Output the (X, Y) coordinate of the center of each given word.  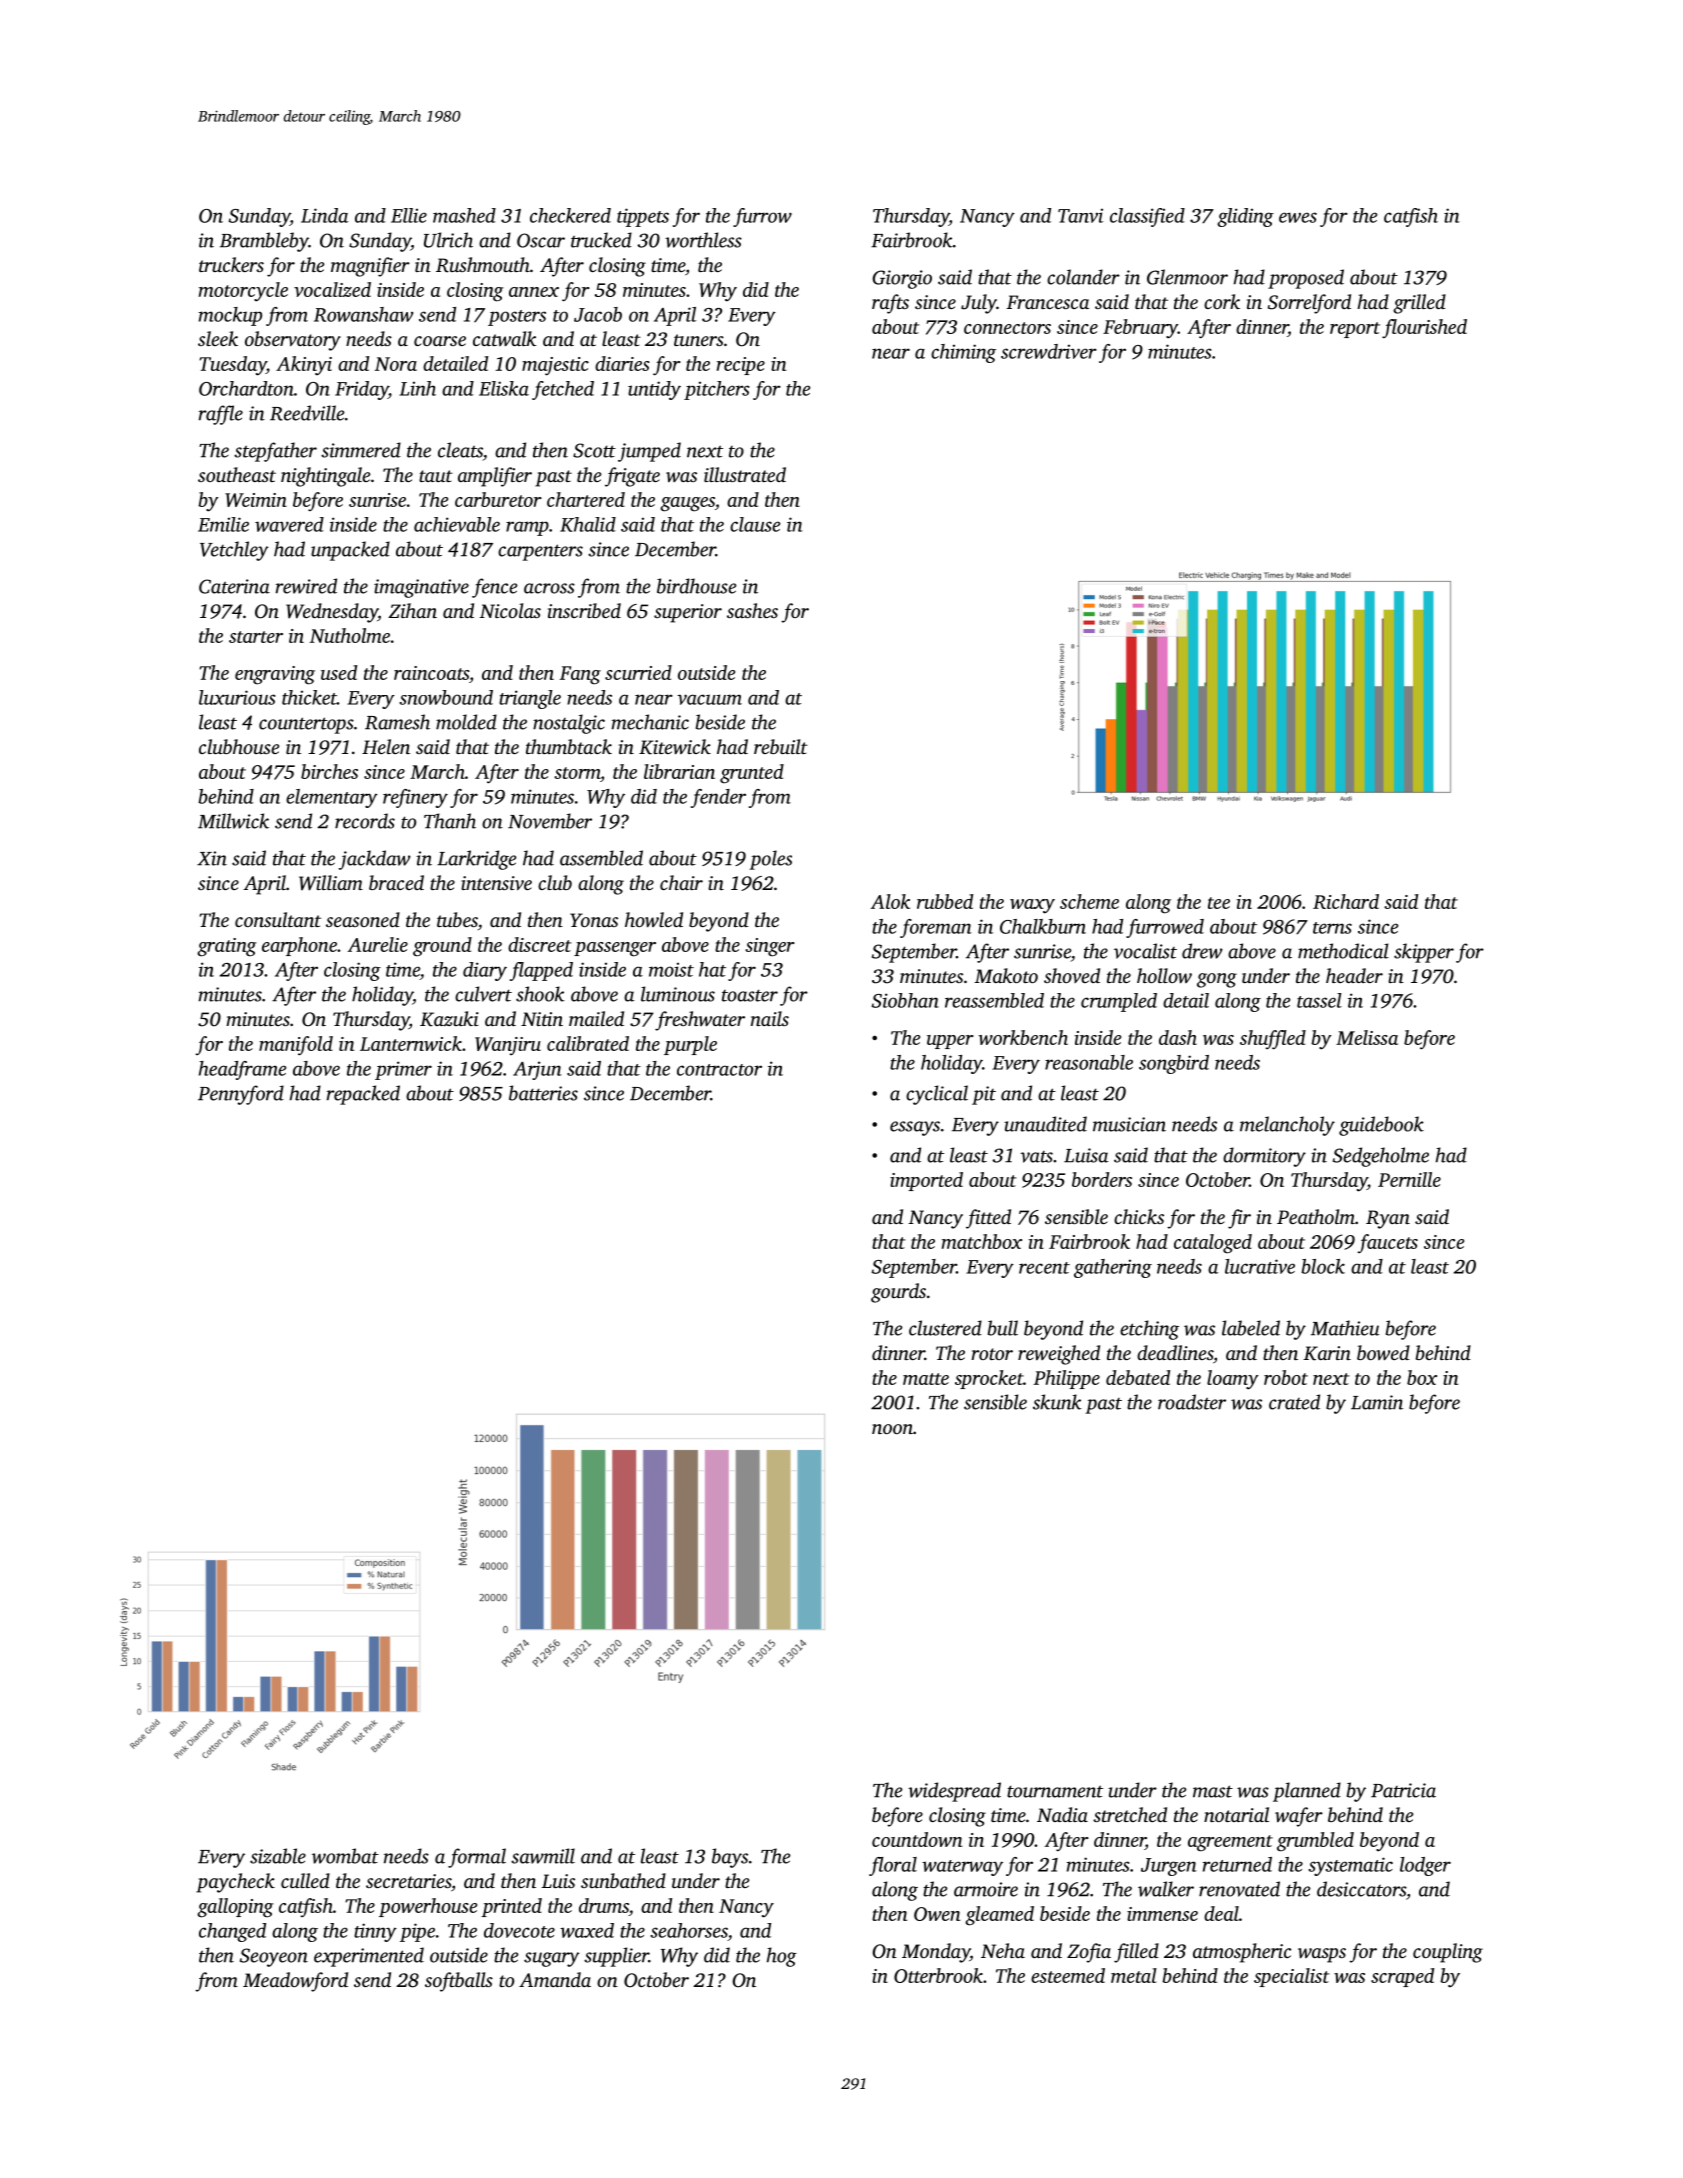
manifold (296, 1046)
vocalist (1145, 951)
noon (892, 1429)
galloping (235, 1908)
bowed (1383, 1352)
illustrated (745, 474)
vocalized (332, 289)
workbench (1023, 1037)
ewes (1298, 217)
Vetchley (234, 551)
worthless (703, 240)
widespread (954, 1792)
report (1355, 330)
